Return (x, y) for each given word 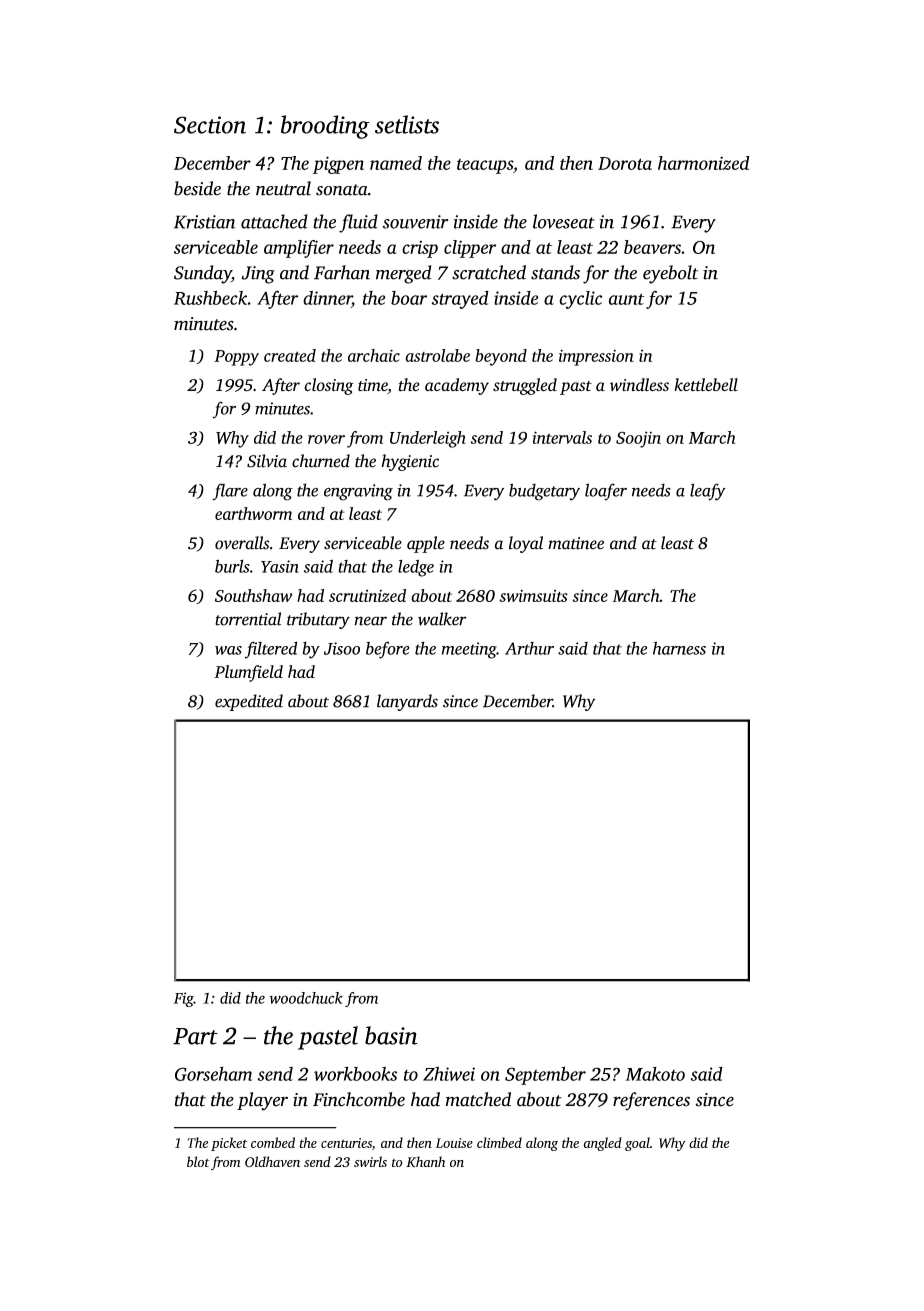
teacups (485, 166)
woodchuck (306, 998)
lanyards (407, 702)
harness (679, 648)
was (228, 650)
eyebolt (670, 274)
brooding (325, 127)
